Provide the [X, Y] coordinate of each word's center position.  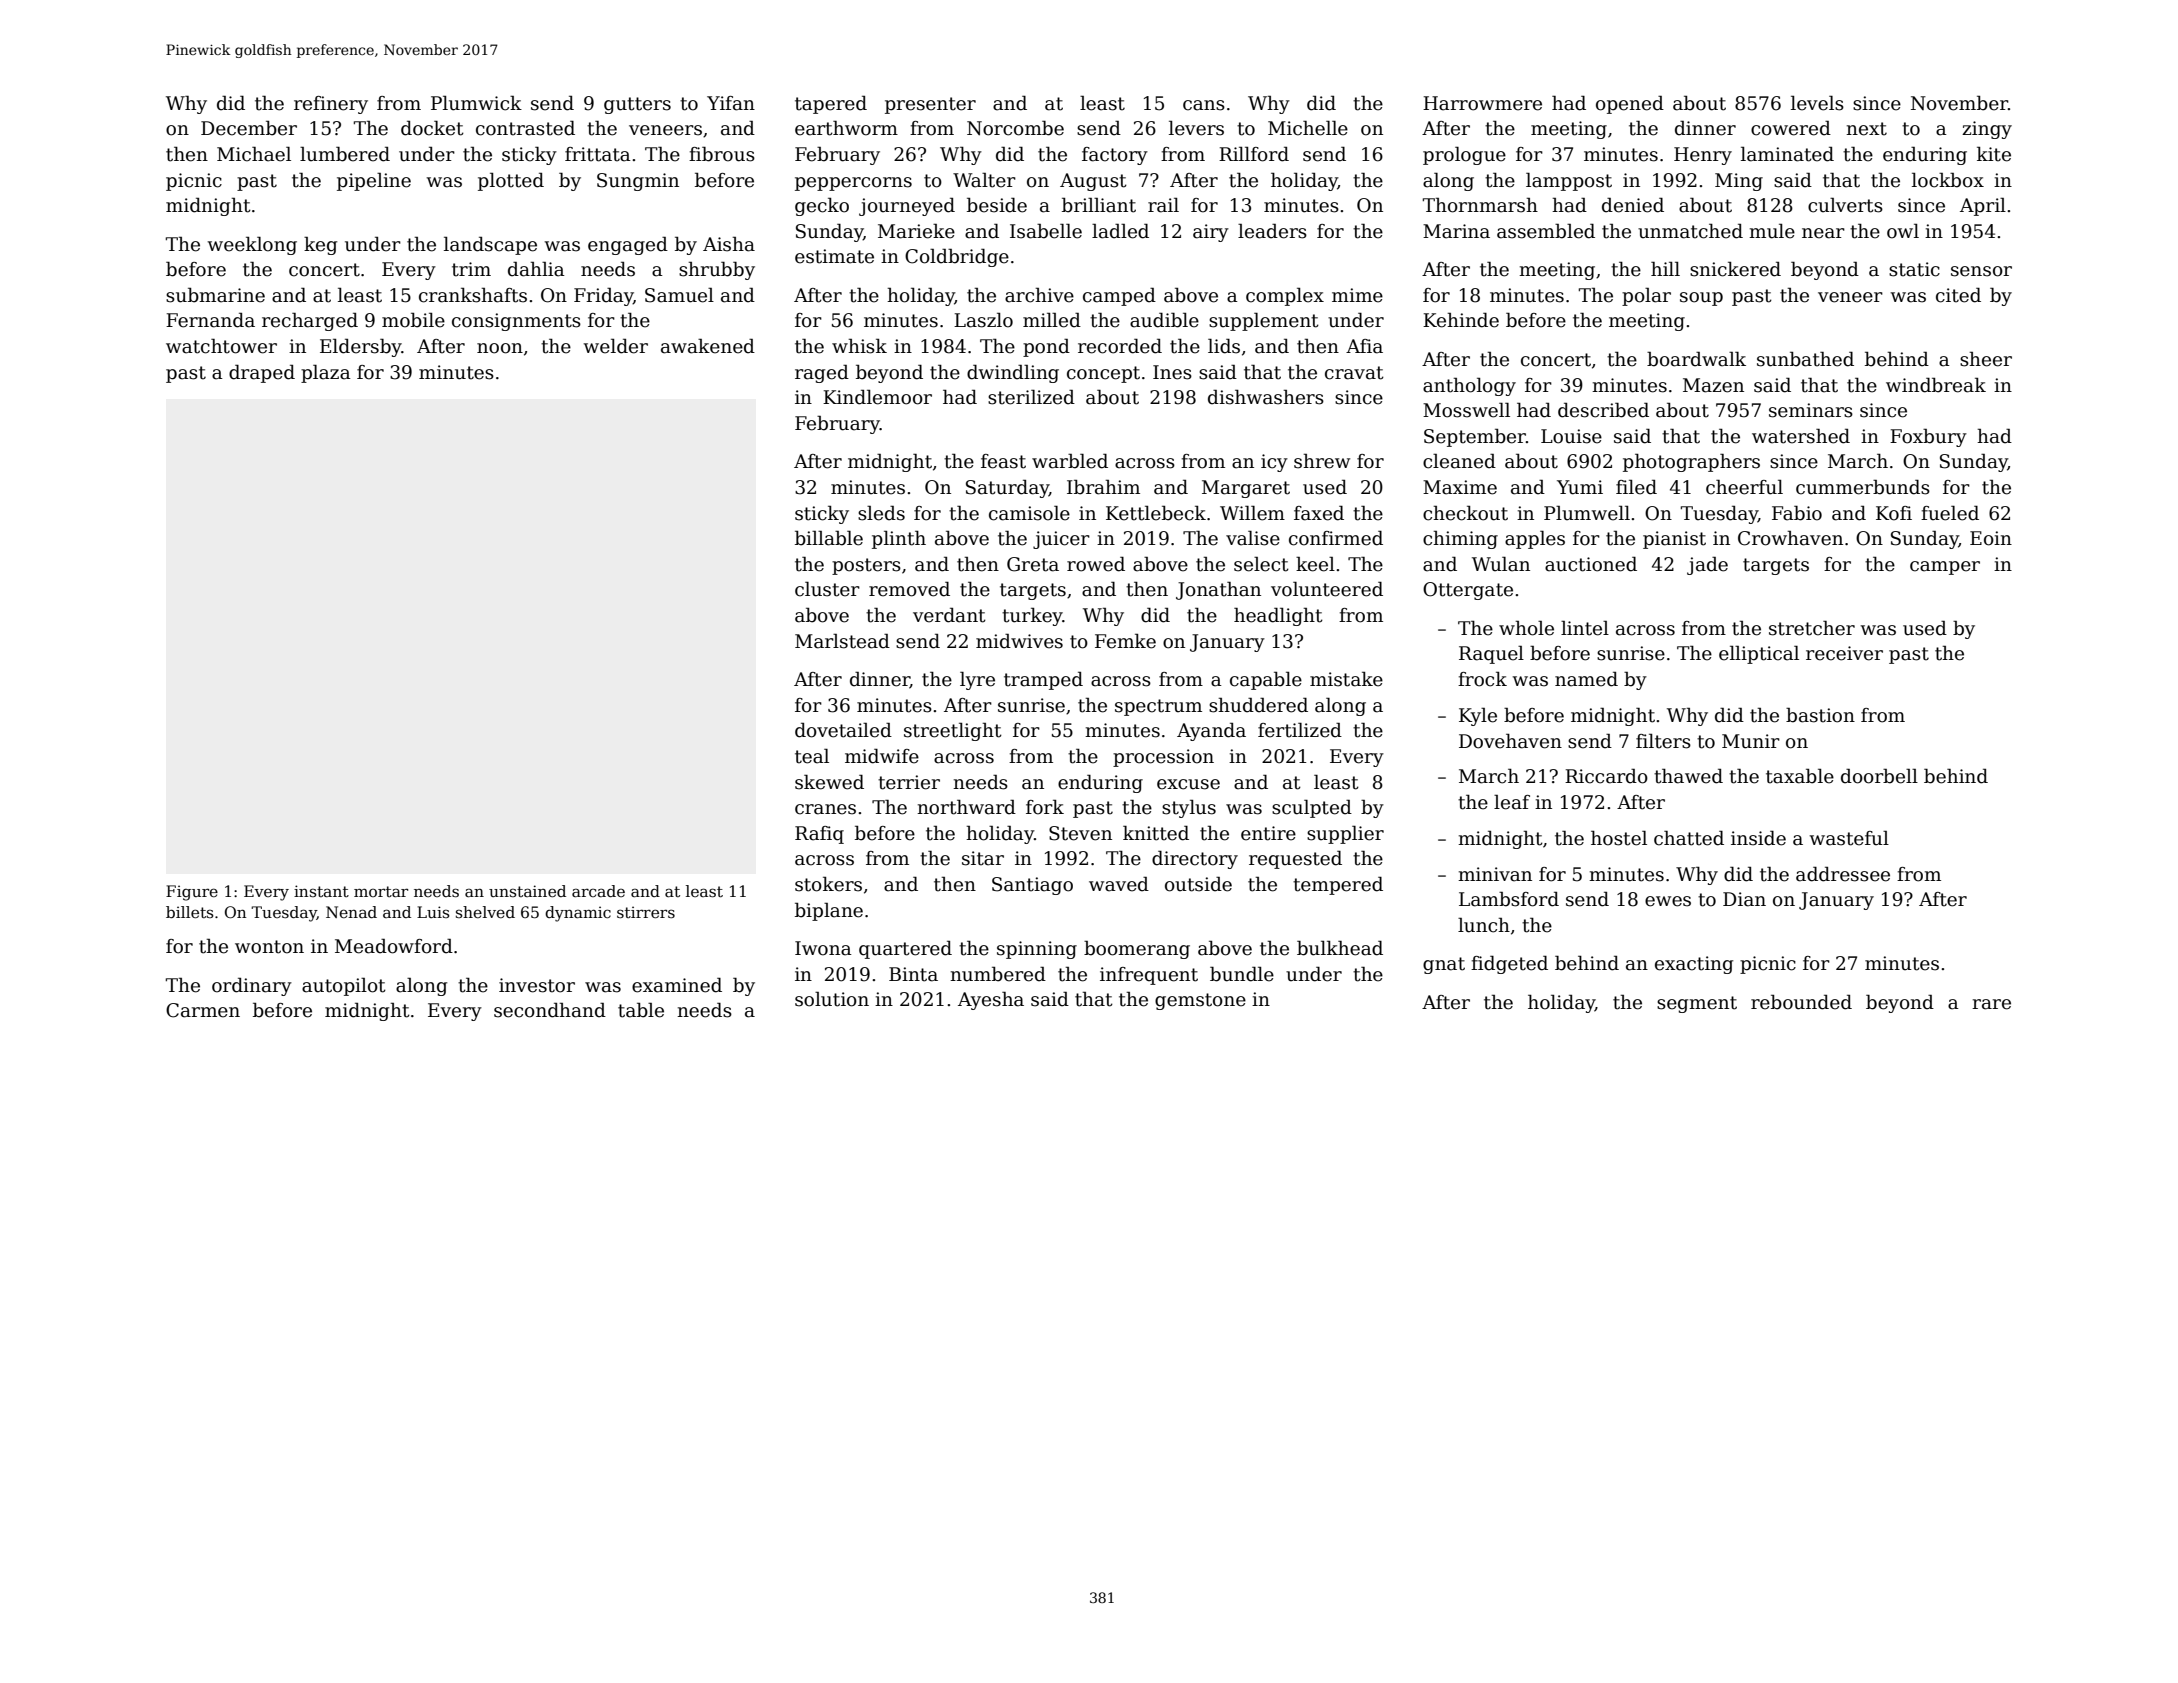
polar [1646, 296]
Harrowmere [1482, 103]
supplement [1264, 321]
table [641, 1010]
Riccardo [1606, 776]
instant [321, 891]
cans [1204, 105]
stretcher [1812, 628]
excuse [1188, 784]
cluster [827, 589]
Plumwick [476, 103]
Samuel [679, 295]
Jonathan [1218, 591]
